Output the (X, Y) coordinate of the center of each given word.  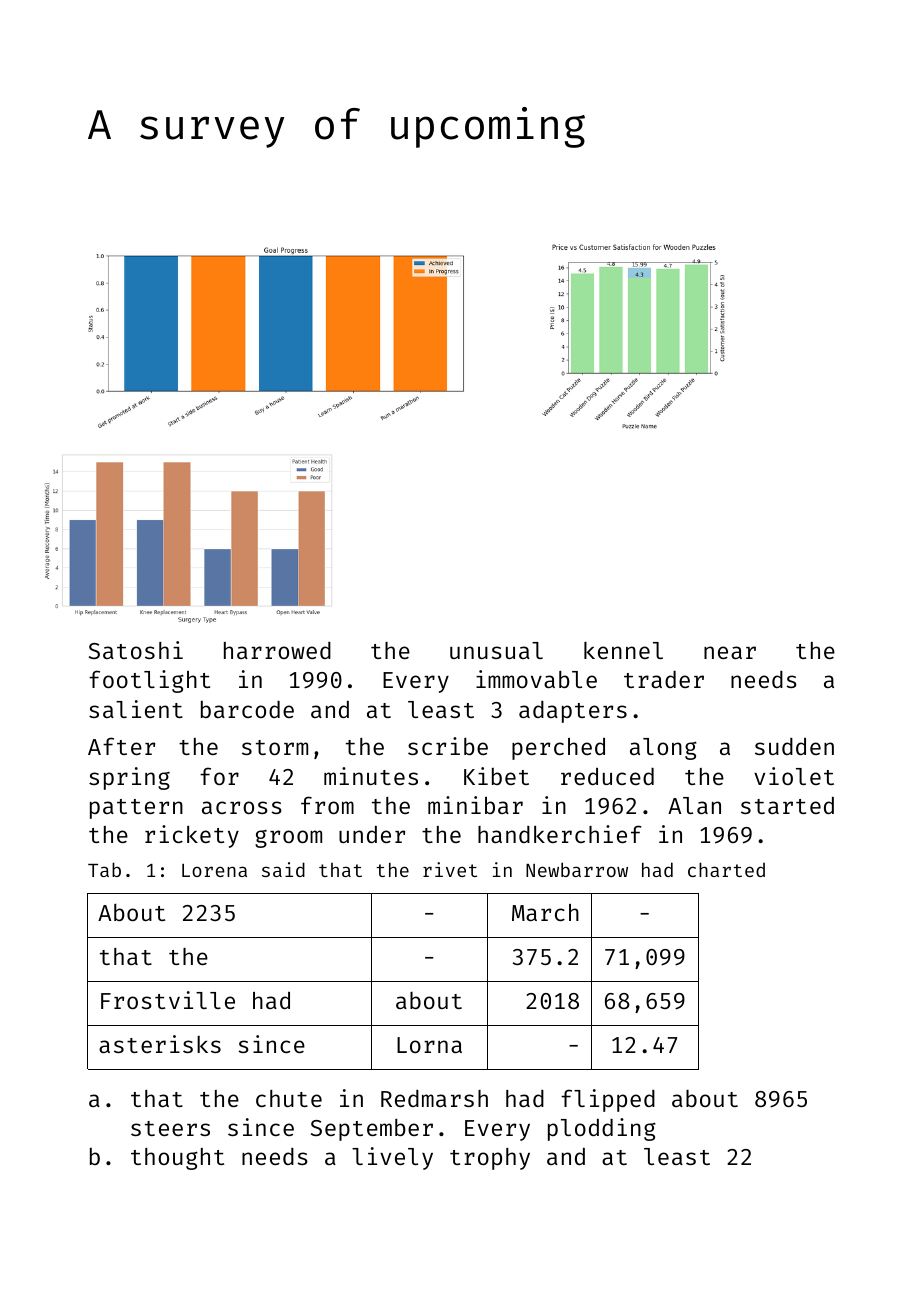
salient (136, 709)
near (730, 652)
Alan (694, 805)
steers (170, 1128)
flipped (608, 1100)
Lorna (429, 1045)
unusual (496, 650)
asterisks (160, 1044)
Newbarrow (577, 869)
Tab (104, 869)
